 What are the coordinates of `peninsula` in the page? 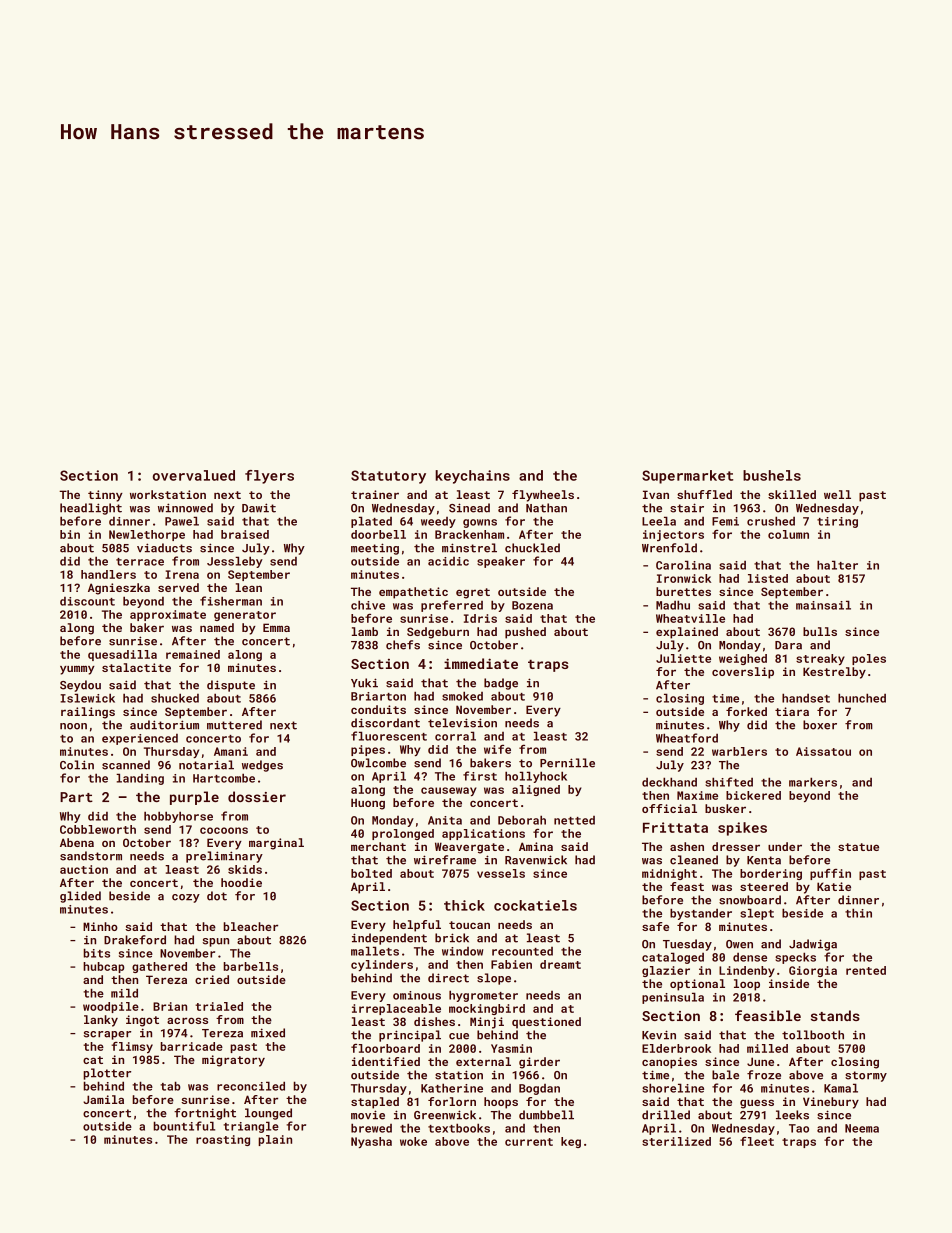 It's located at (673, 998).
